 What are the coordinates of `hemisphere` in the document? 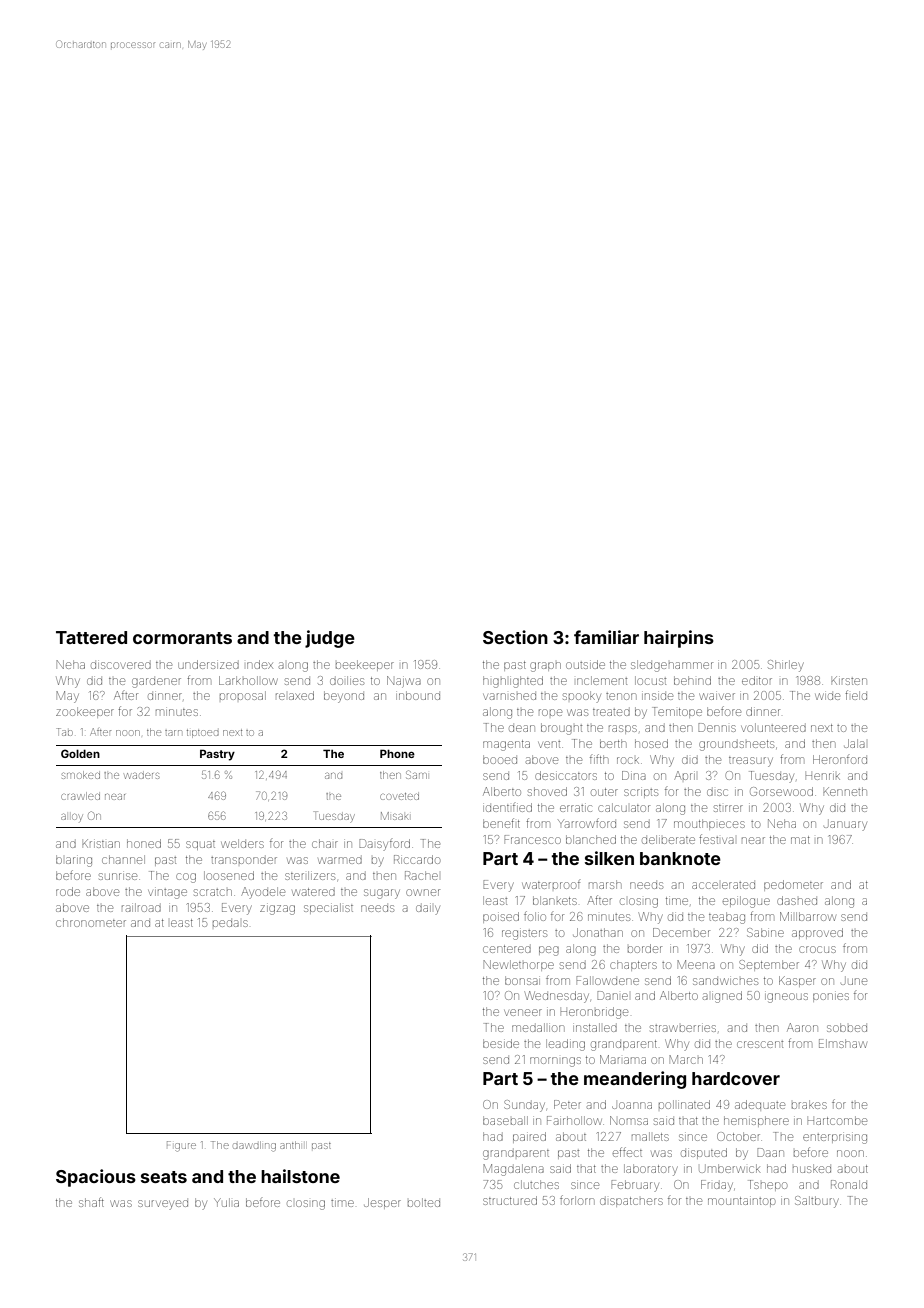 It's located at (756, 1121).
